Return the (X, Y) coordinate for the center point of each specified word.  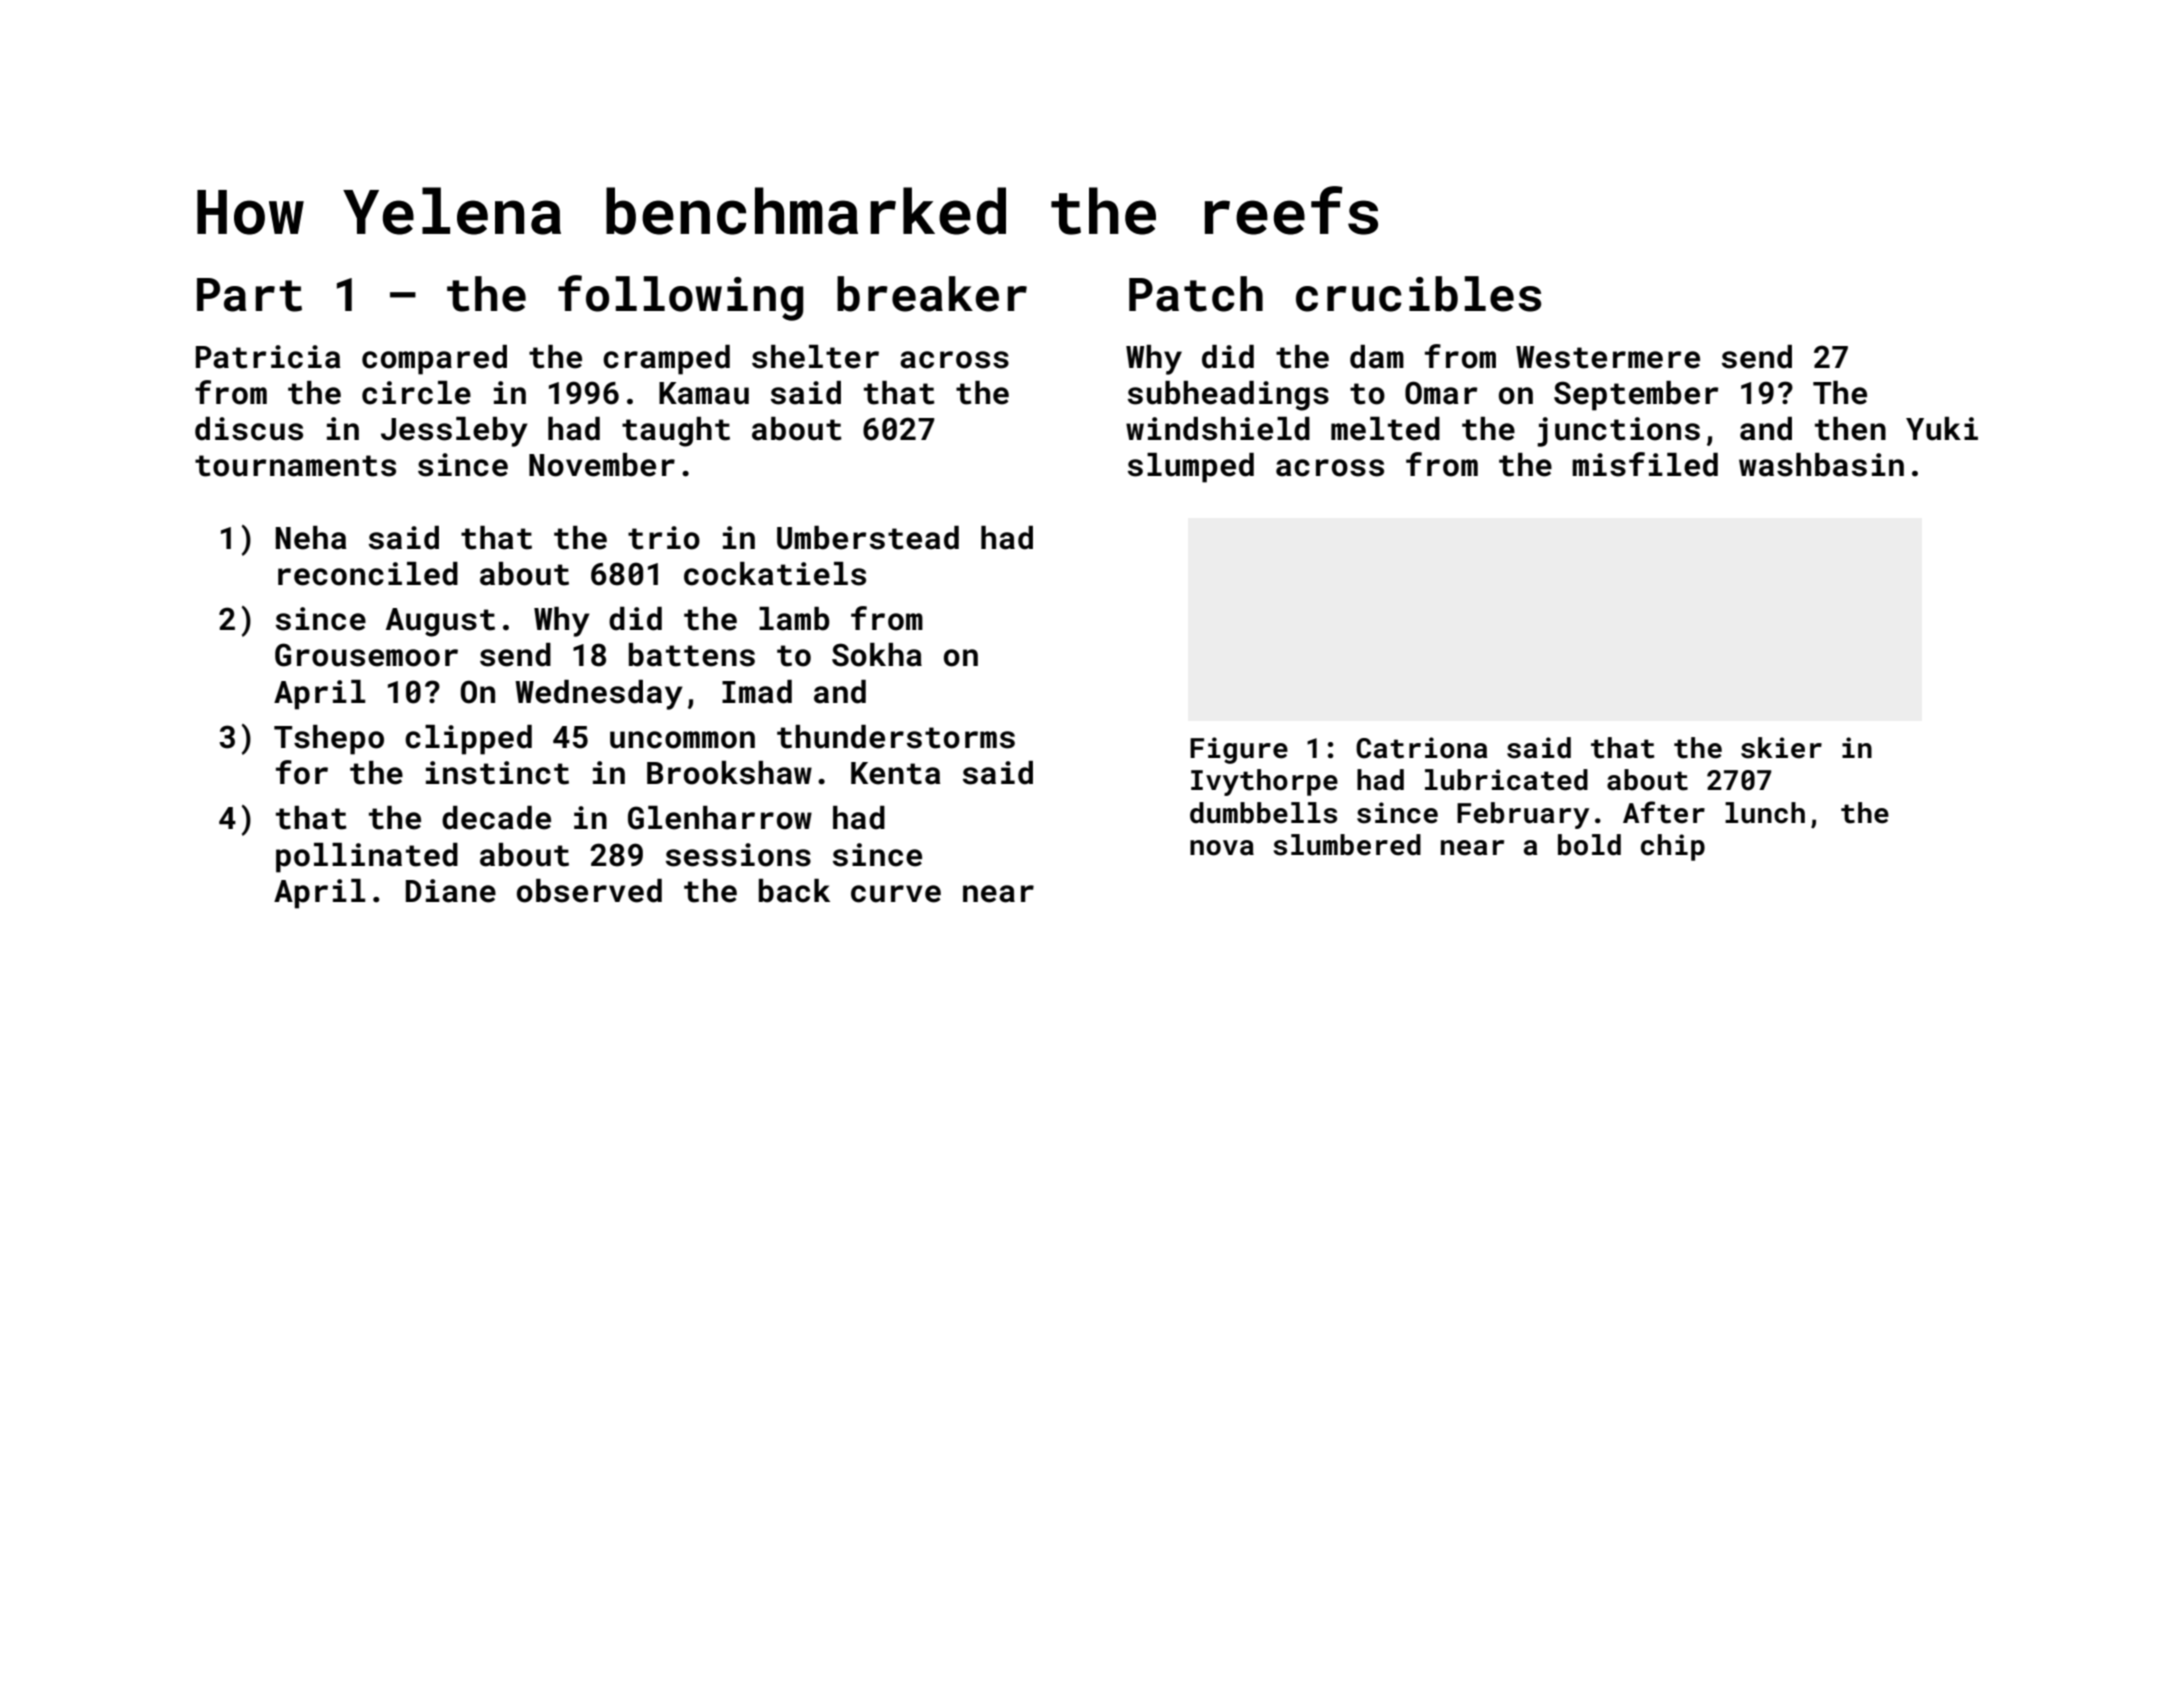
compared (434, 360)
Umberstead (868, 538)
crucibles (1418, 294)
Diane (451, 891)
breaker (932, 294)
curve (896, 894)
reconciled (368, 574)
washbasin (1821, 465)
